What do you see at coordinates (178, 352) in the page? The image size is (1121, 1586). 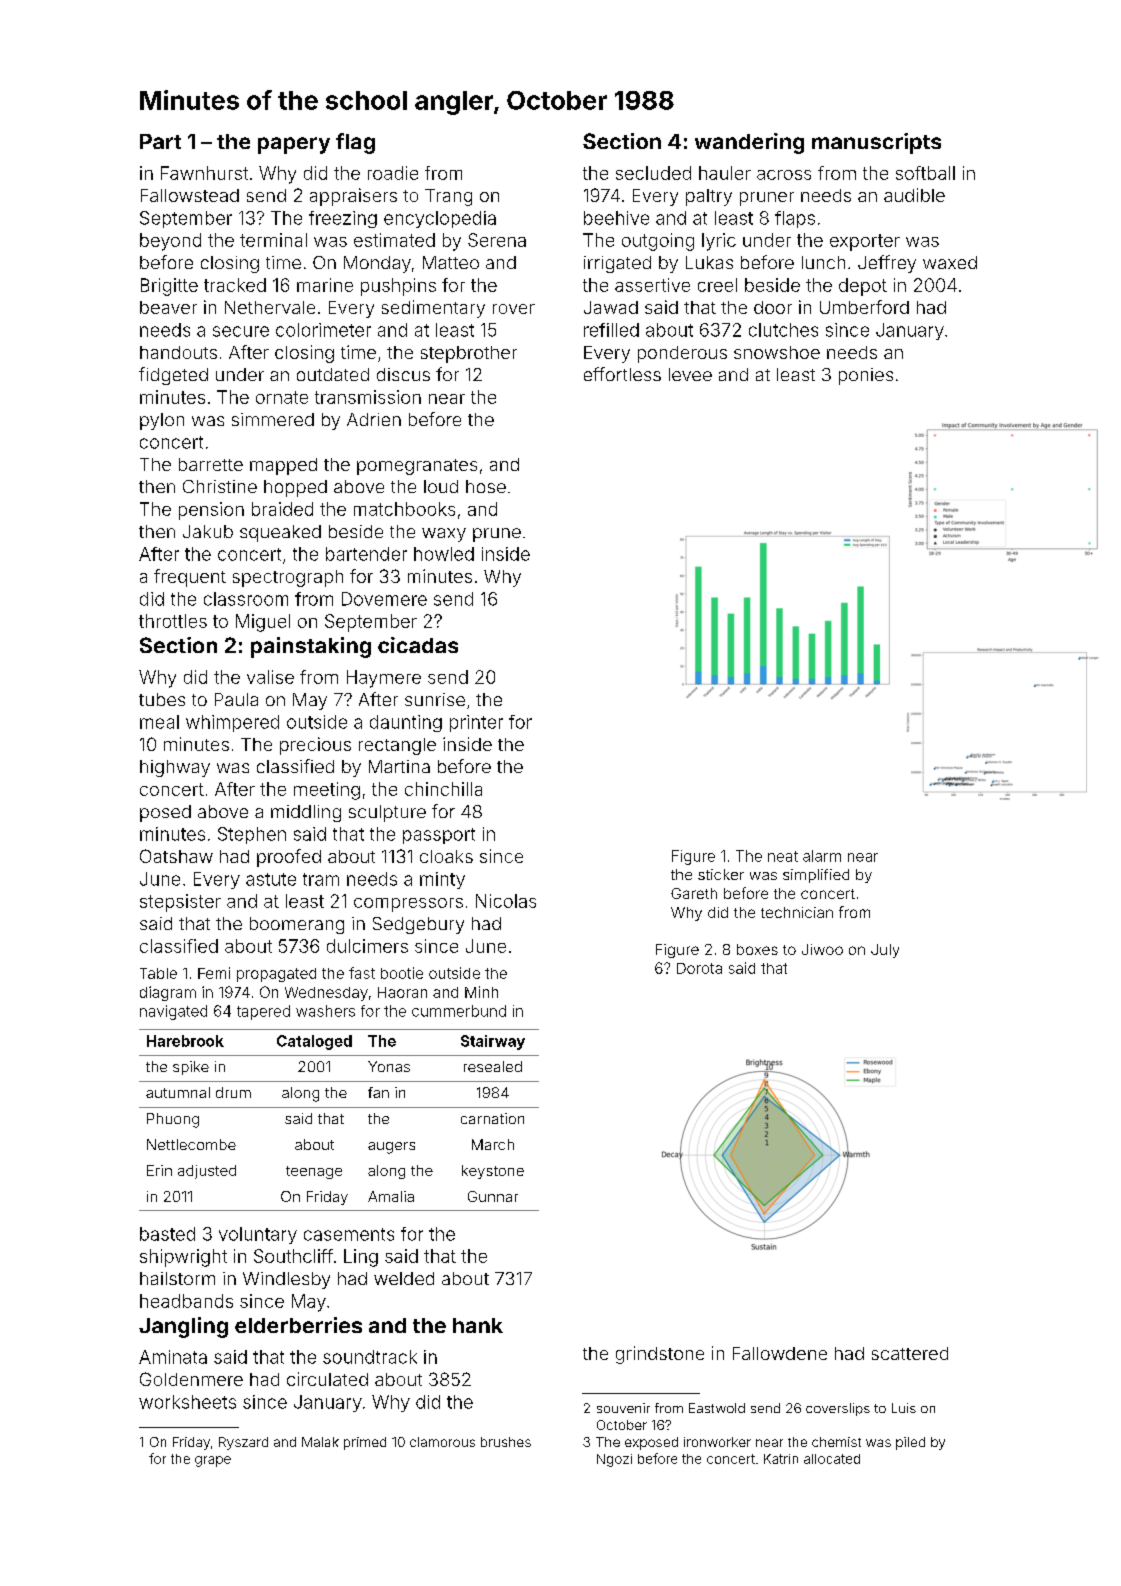 I see `handouts` at bounding box center [178, 352].
